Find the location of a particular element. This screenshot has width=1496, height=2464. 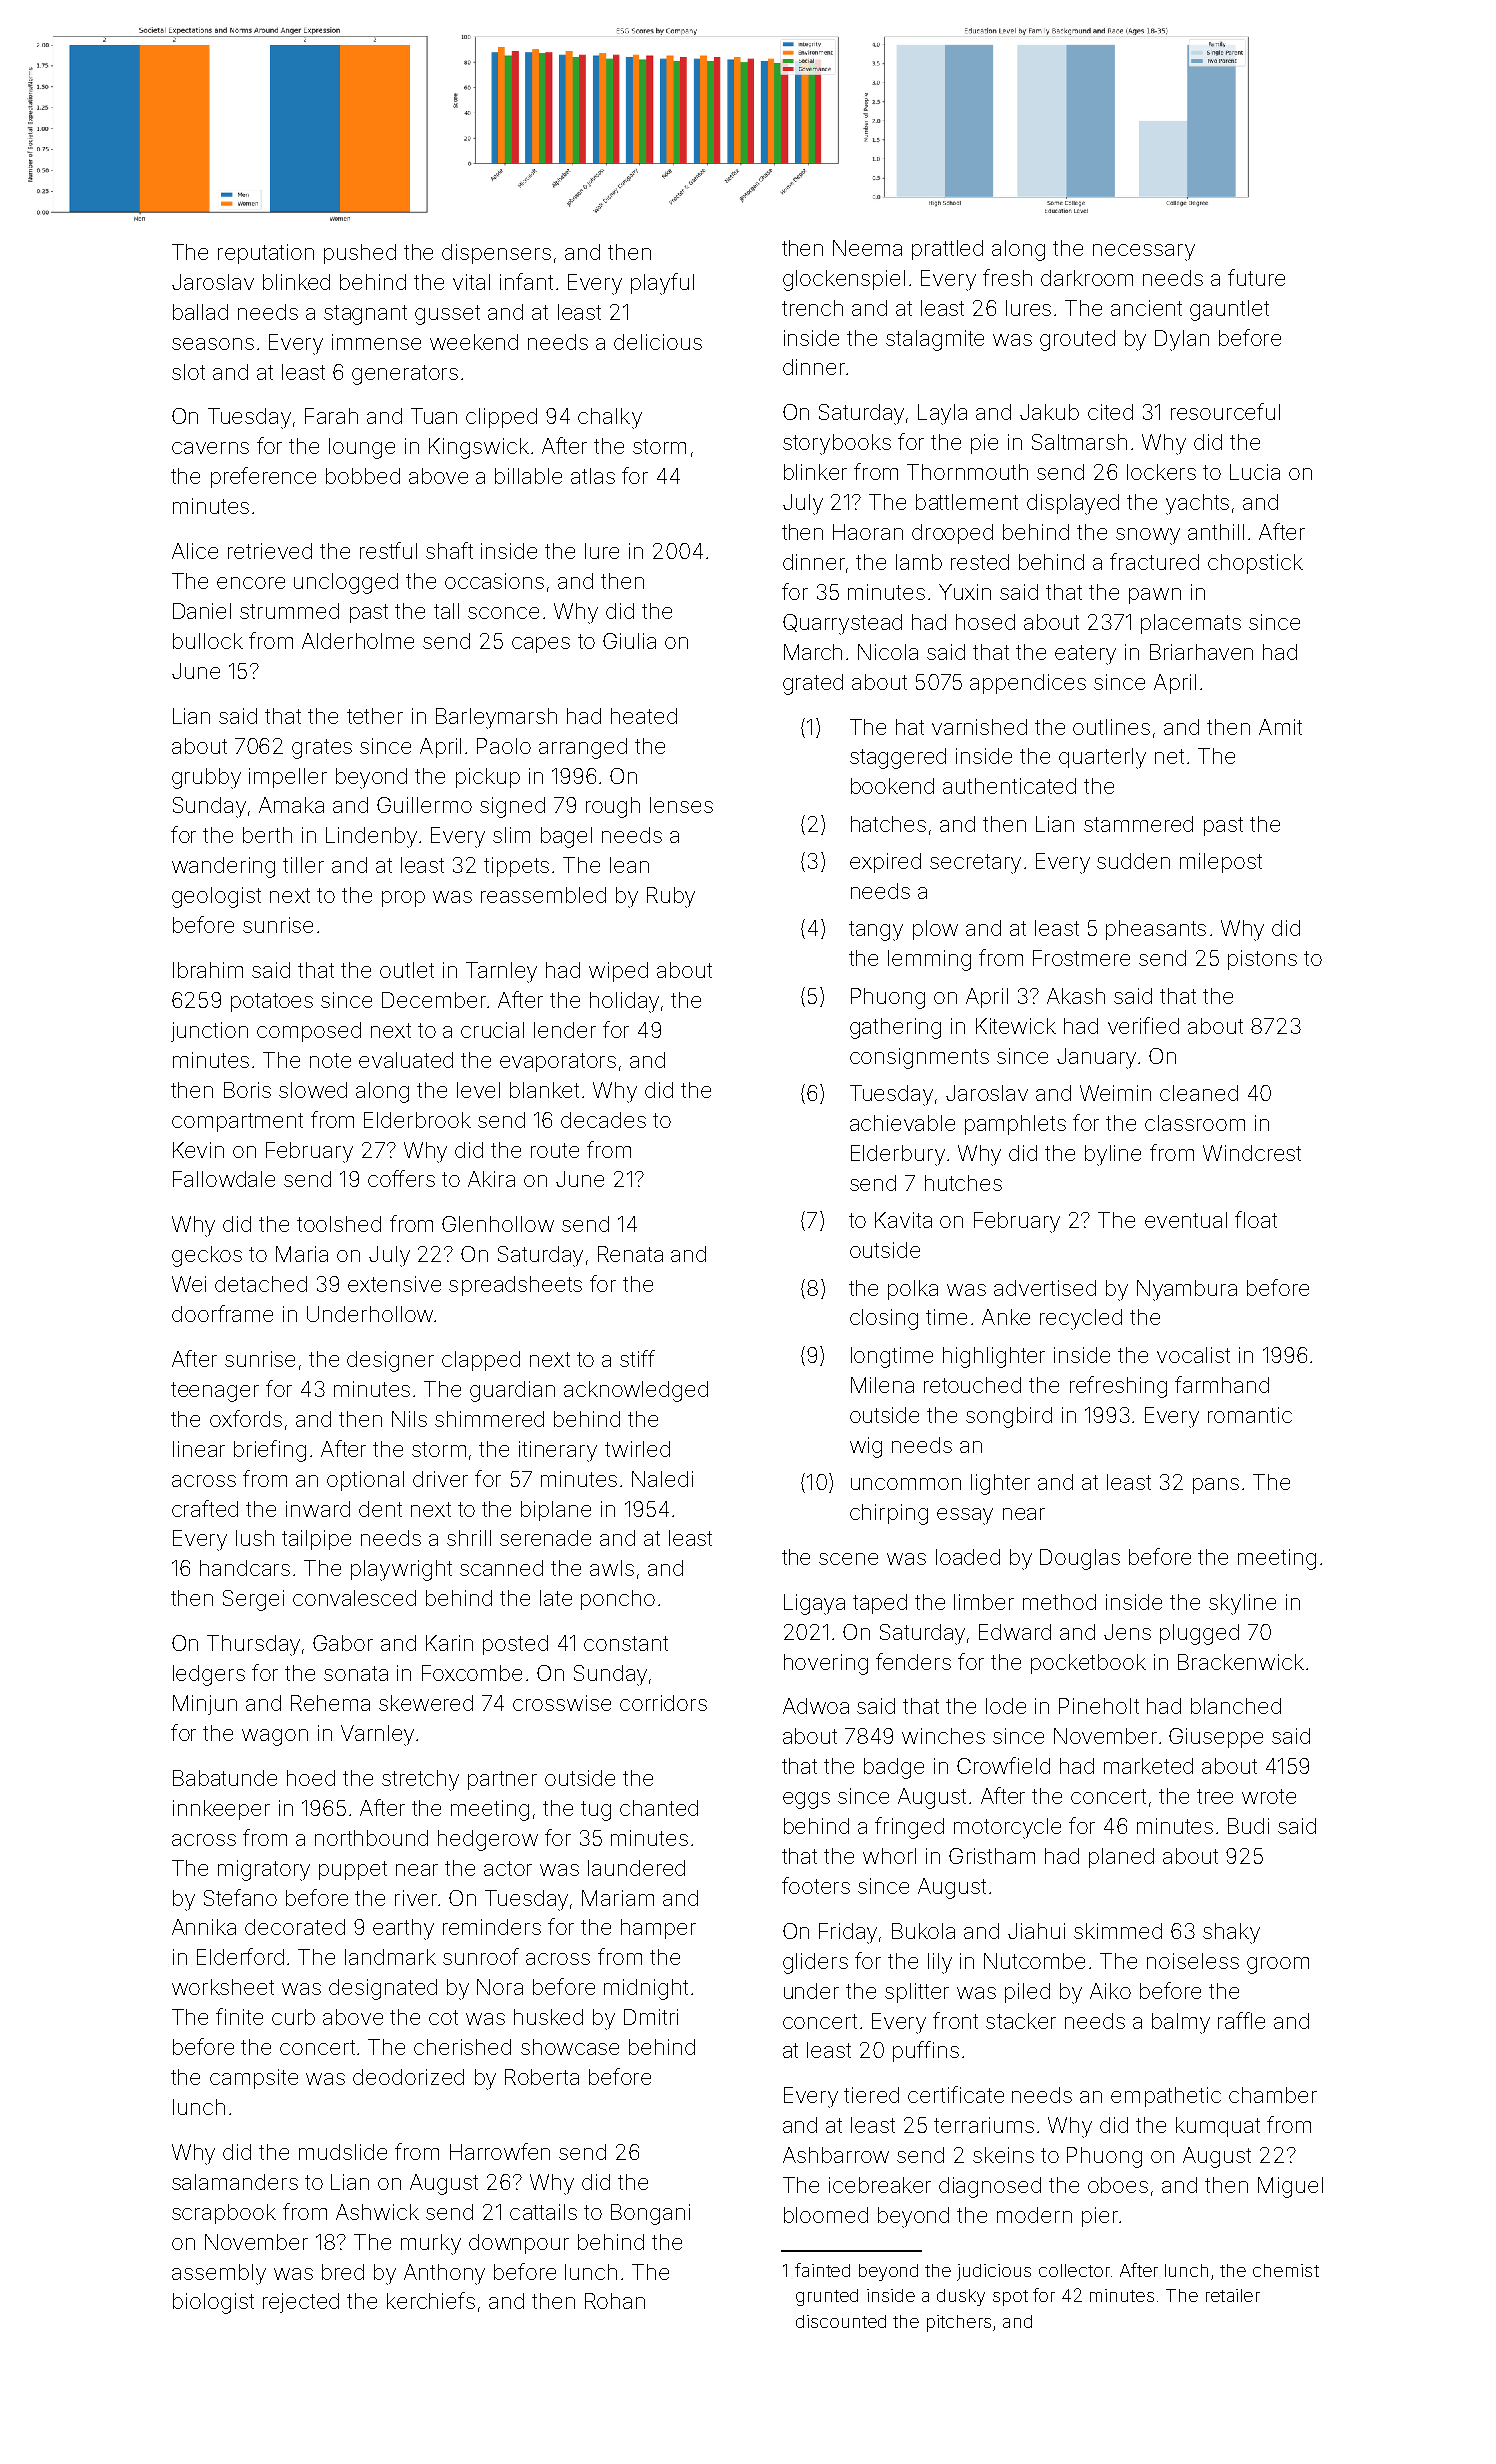

biologist is located at coordinates (213, 2303).
